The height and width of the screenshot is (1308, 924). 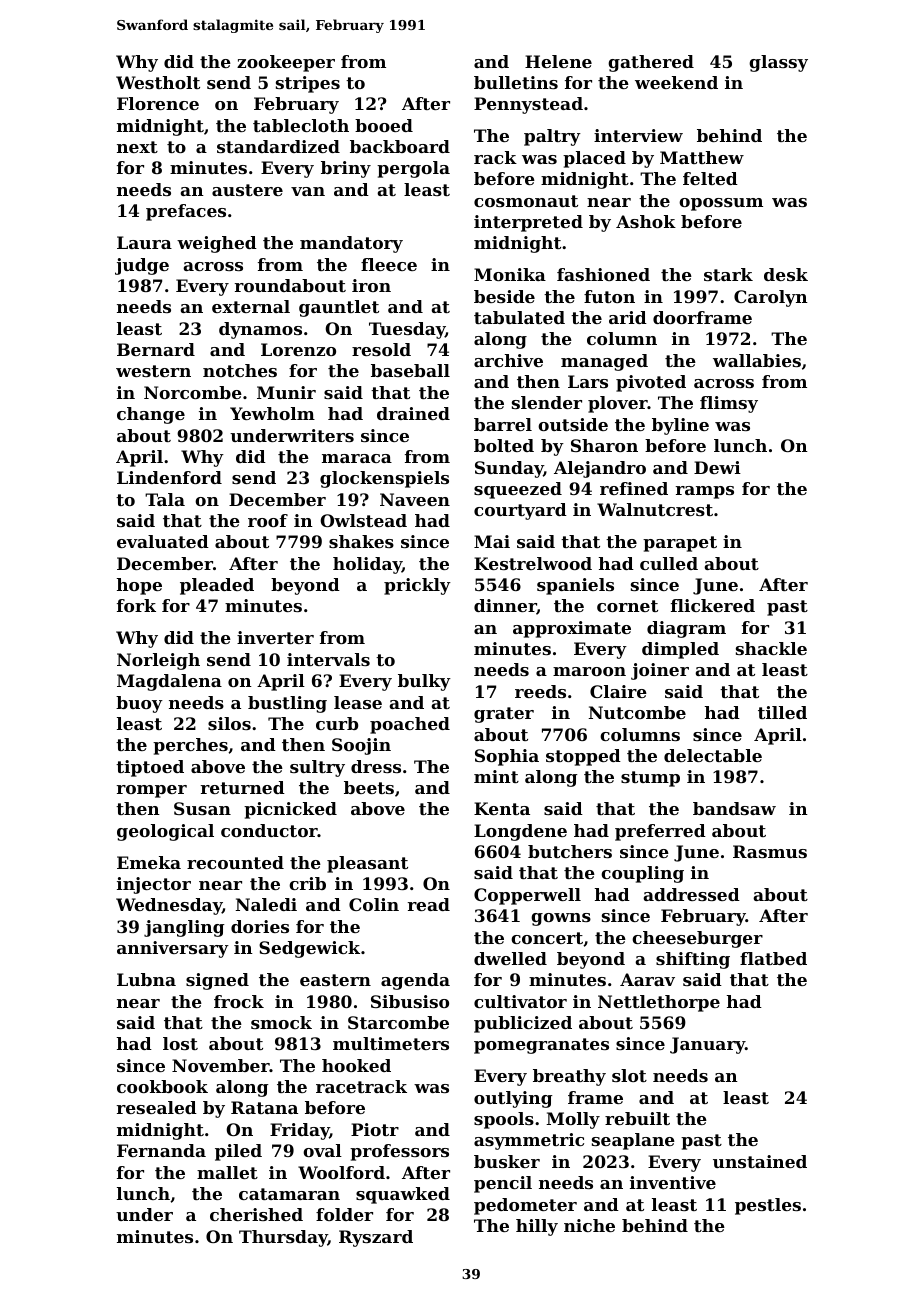 I want to click on hilly, so click(x=537, y=1227).
